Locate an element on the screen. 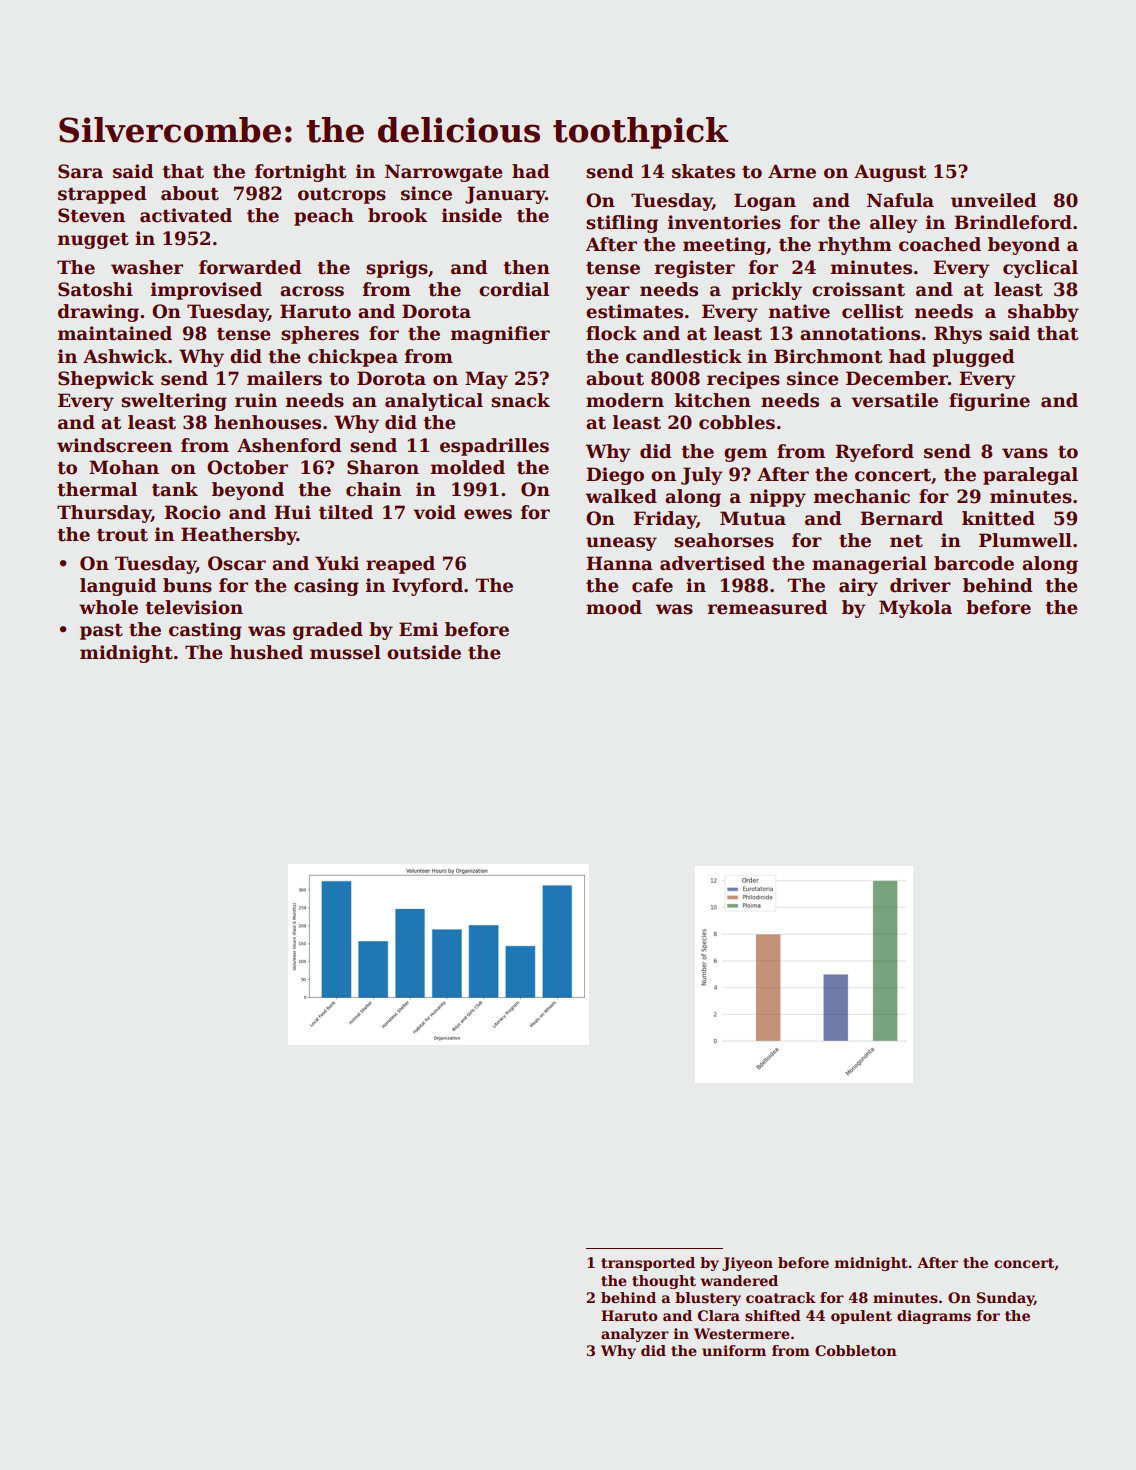 This screenshot has width=1136, height=1470. whole is located at coordinates (108, 607).
